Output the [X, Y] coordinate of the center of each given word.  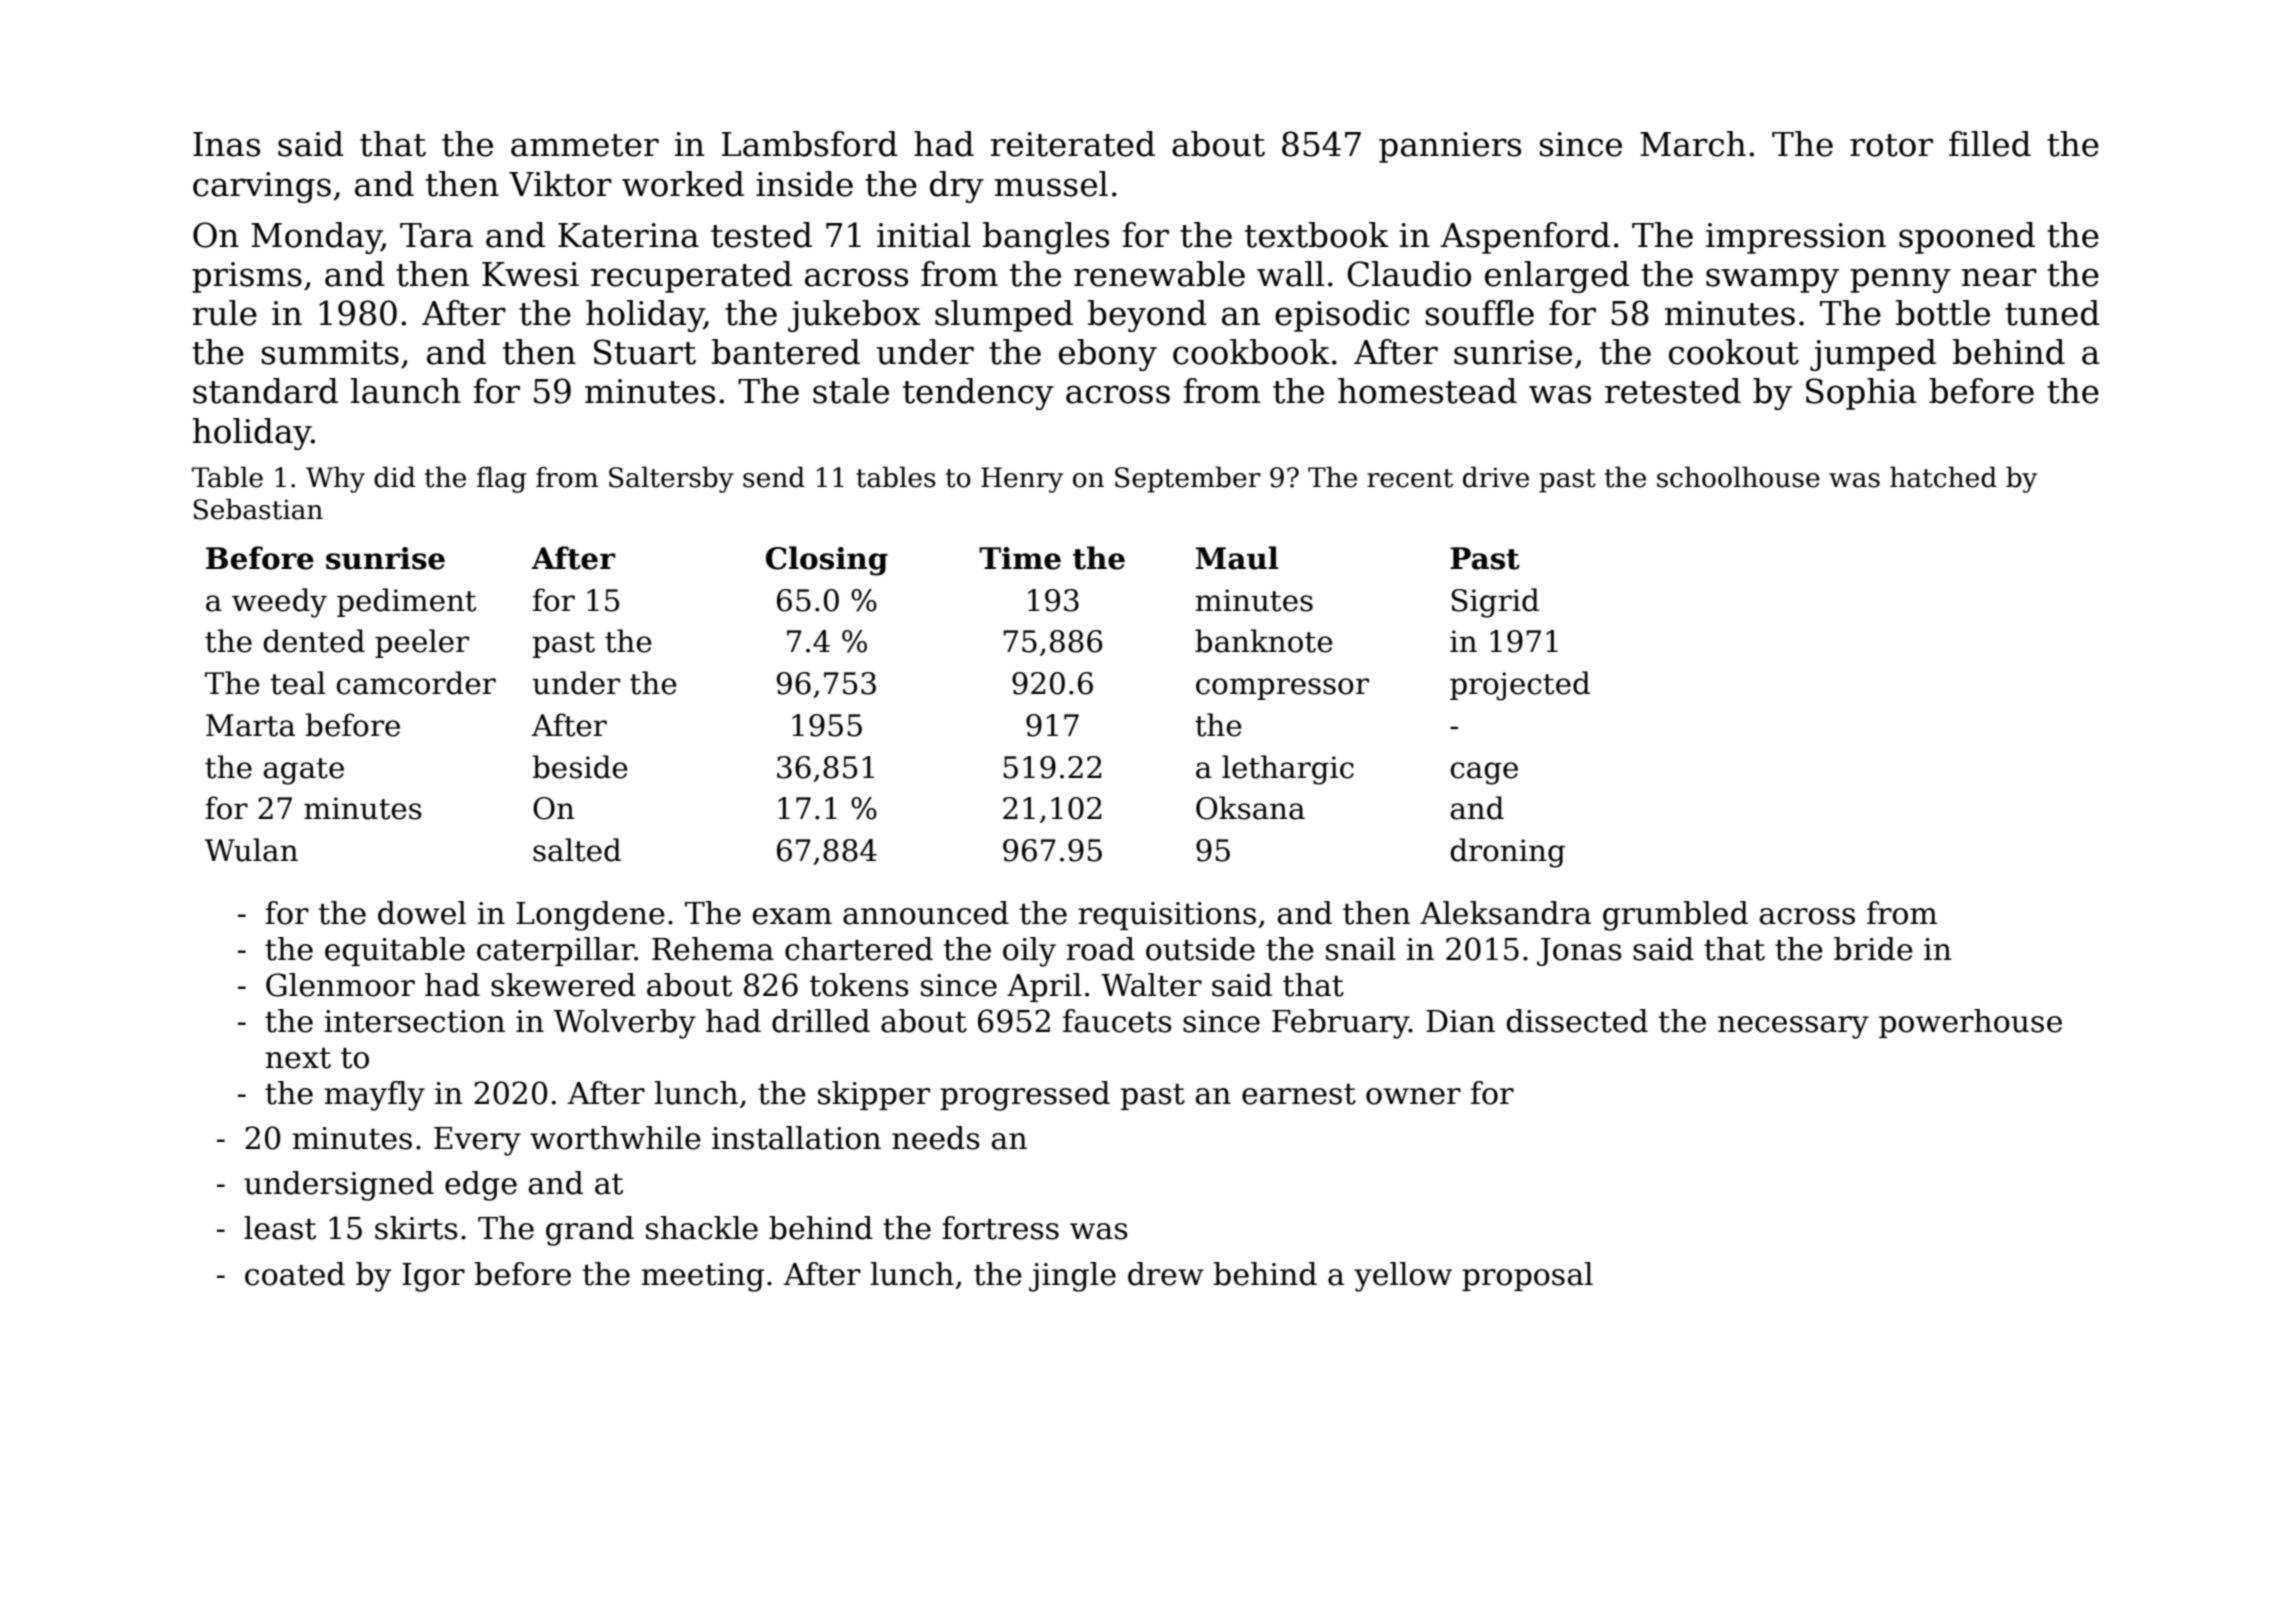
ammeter [585, 145]
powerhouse [1970, 1023]
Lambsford [809, 144]
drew [1166, 1274]
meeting [702, 1277]
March [1693, 144]
